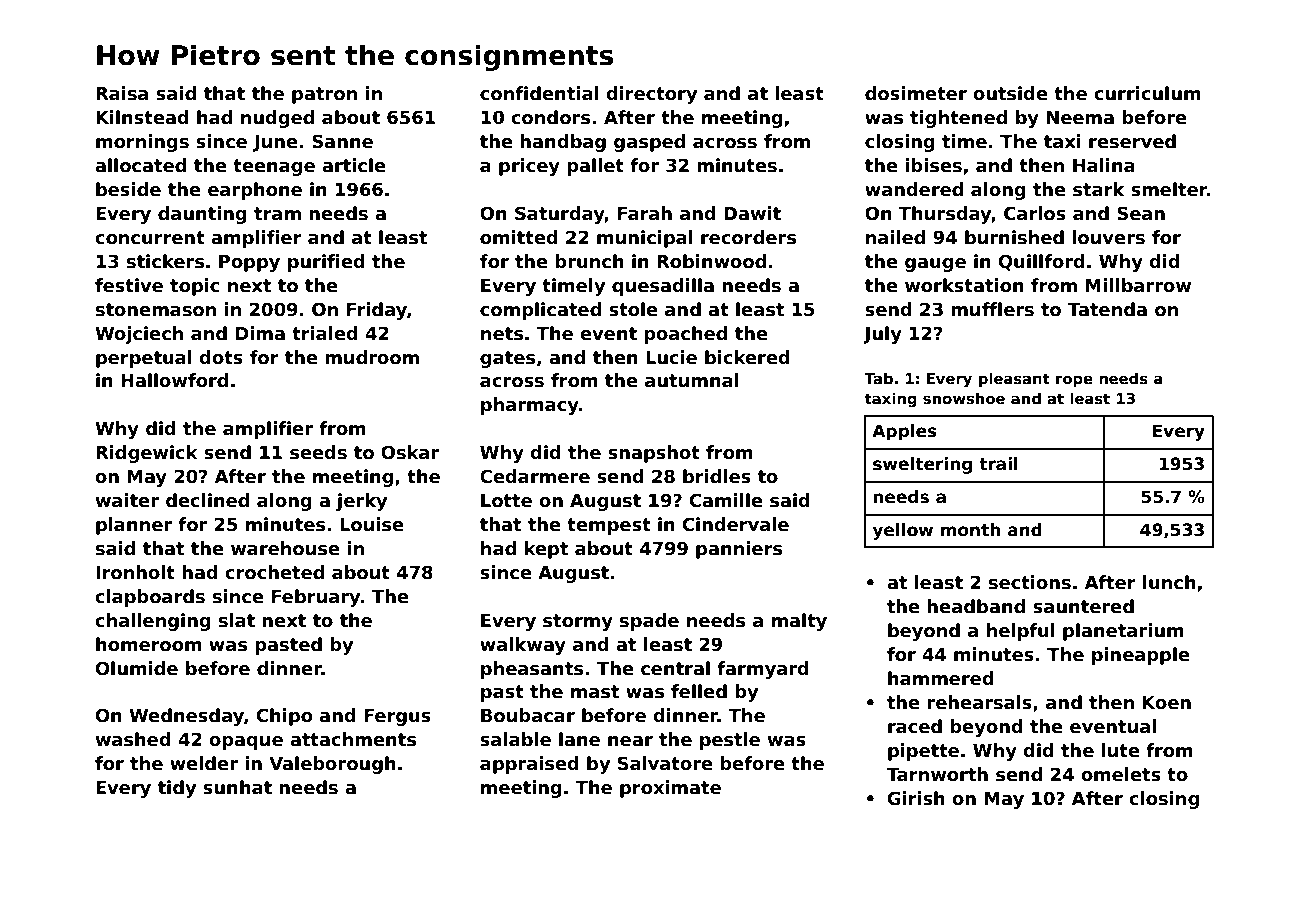 Image resolution: width=1308 pixels, height=924 pixels. Describe the element at coordinates (202, 215) in the screenshot. I see `daunting` at that location.
